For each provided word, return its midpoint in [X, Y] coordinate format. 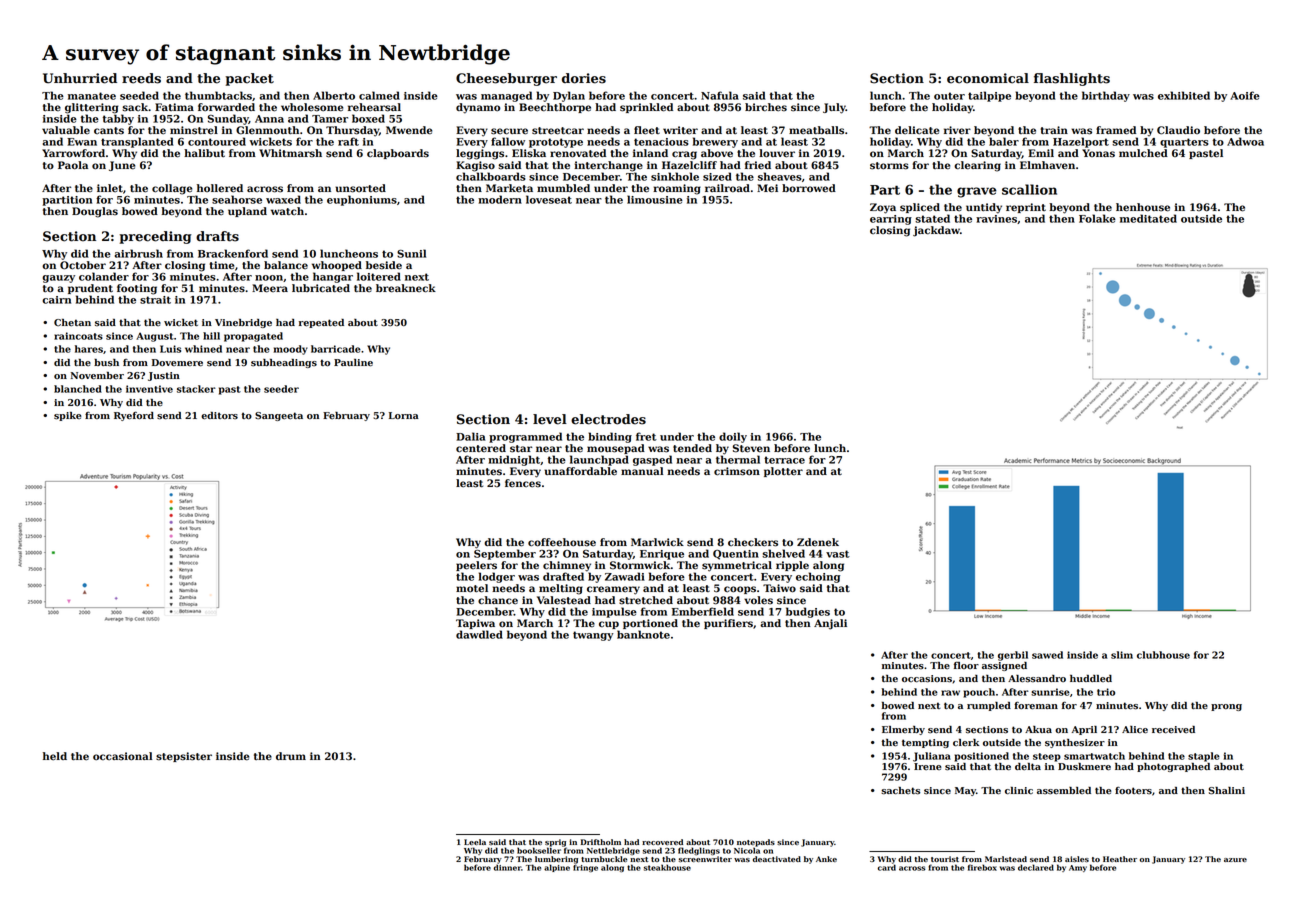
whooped [337, 266]
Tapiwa [475, 624]
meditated [1148, 218]
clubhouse [1163, 655]
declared [1036, 867]
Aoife [1245, 95]
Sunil [411, 253]
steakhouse [667, 867]
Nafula [720, 95]
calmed [379, 95]
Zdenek [818, 542]
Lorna [404, 415]
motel [472, 588]
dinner [507, 867]
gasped [652, 460]
